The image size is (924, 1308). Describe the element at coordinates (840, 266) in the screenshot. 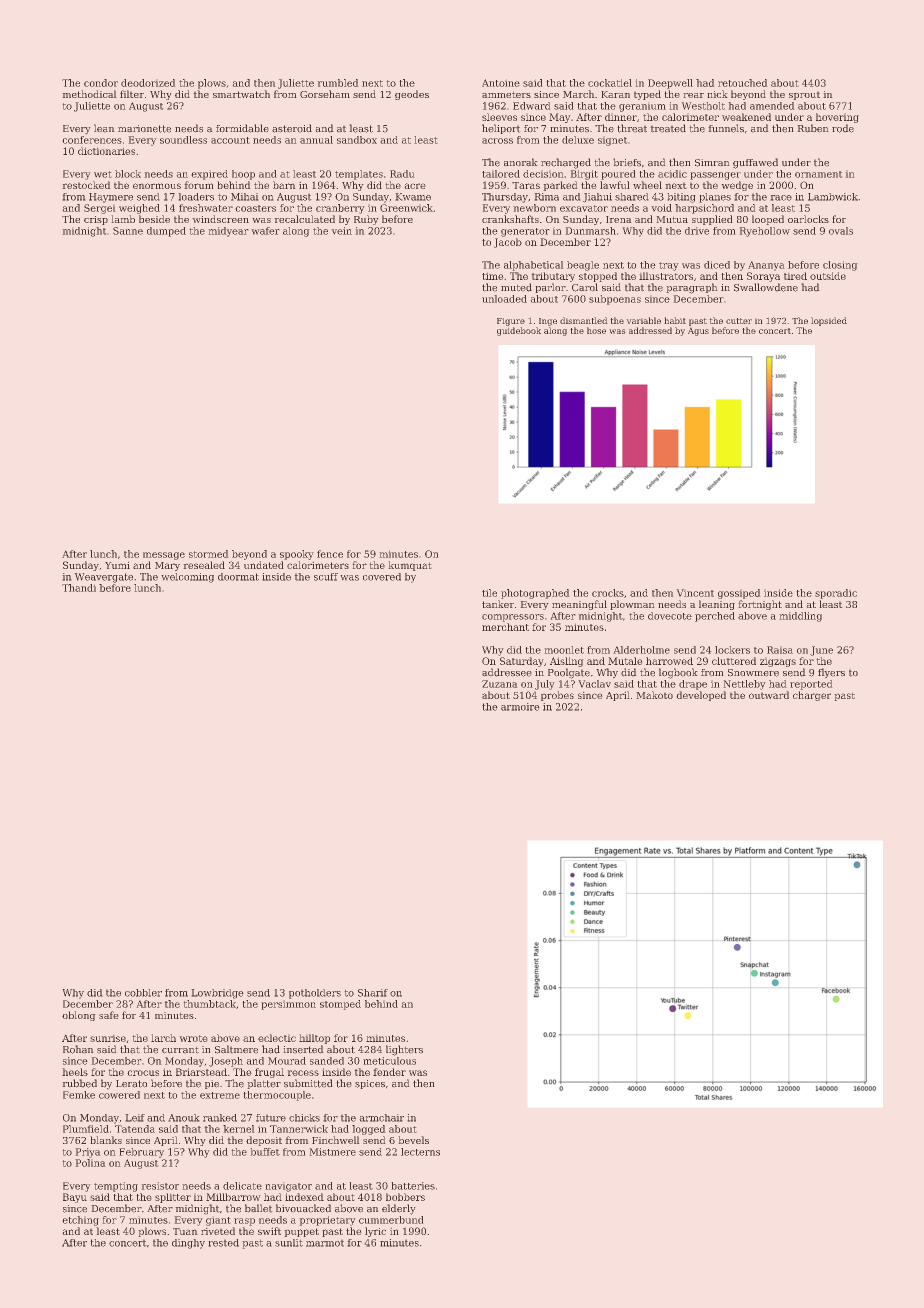

I see `closing` at that location.
